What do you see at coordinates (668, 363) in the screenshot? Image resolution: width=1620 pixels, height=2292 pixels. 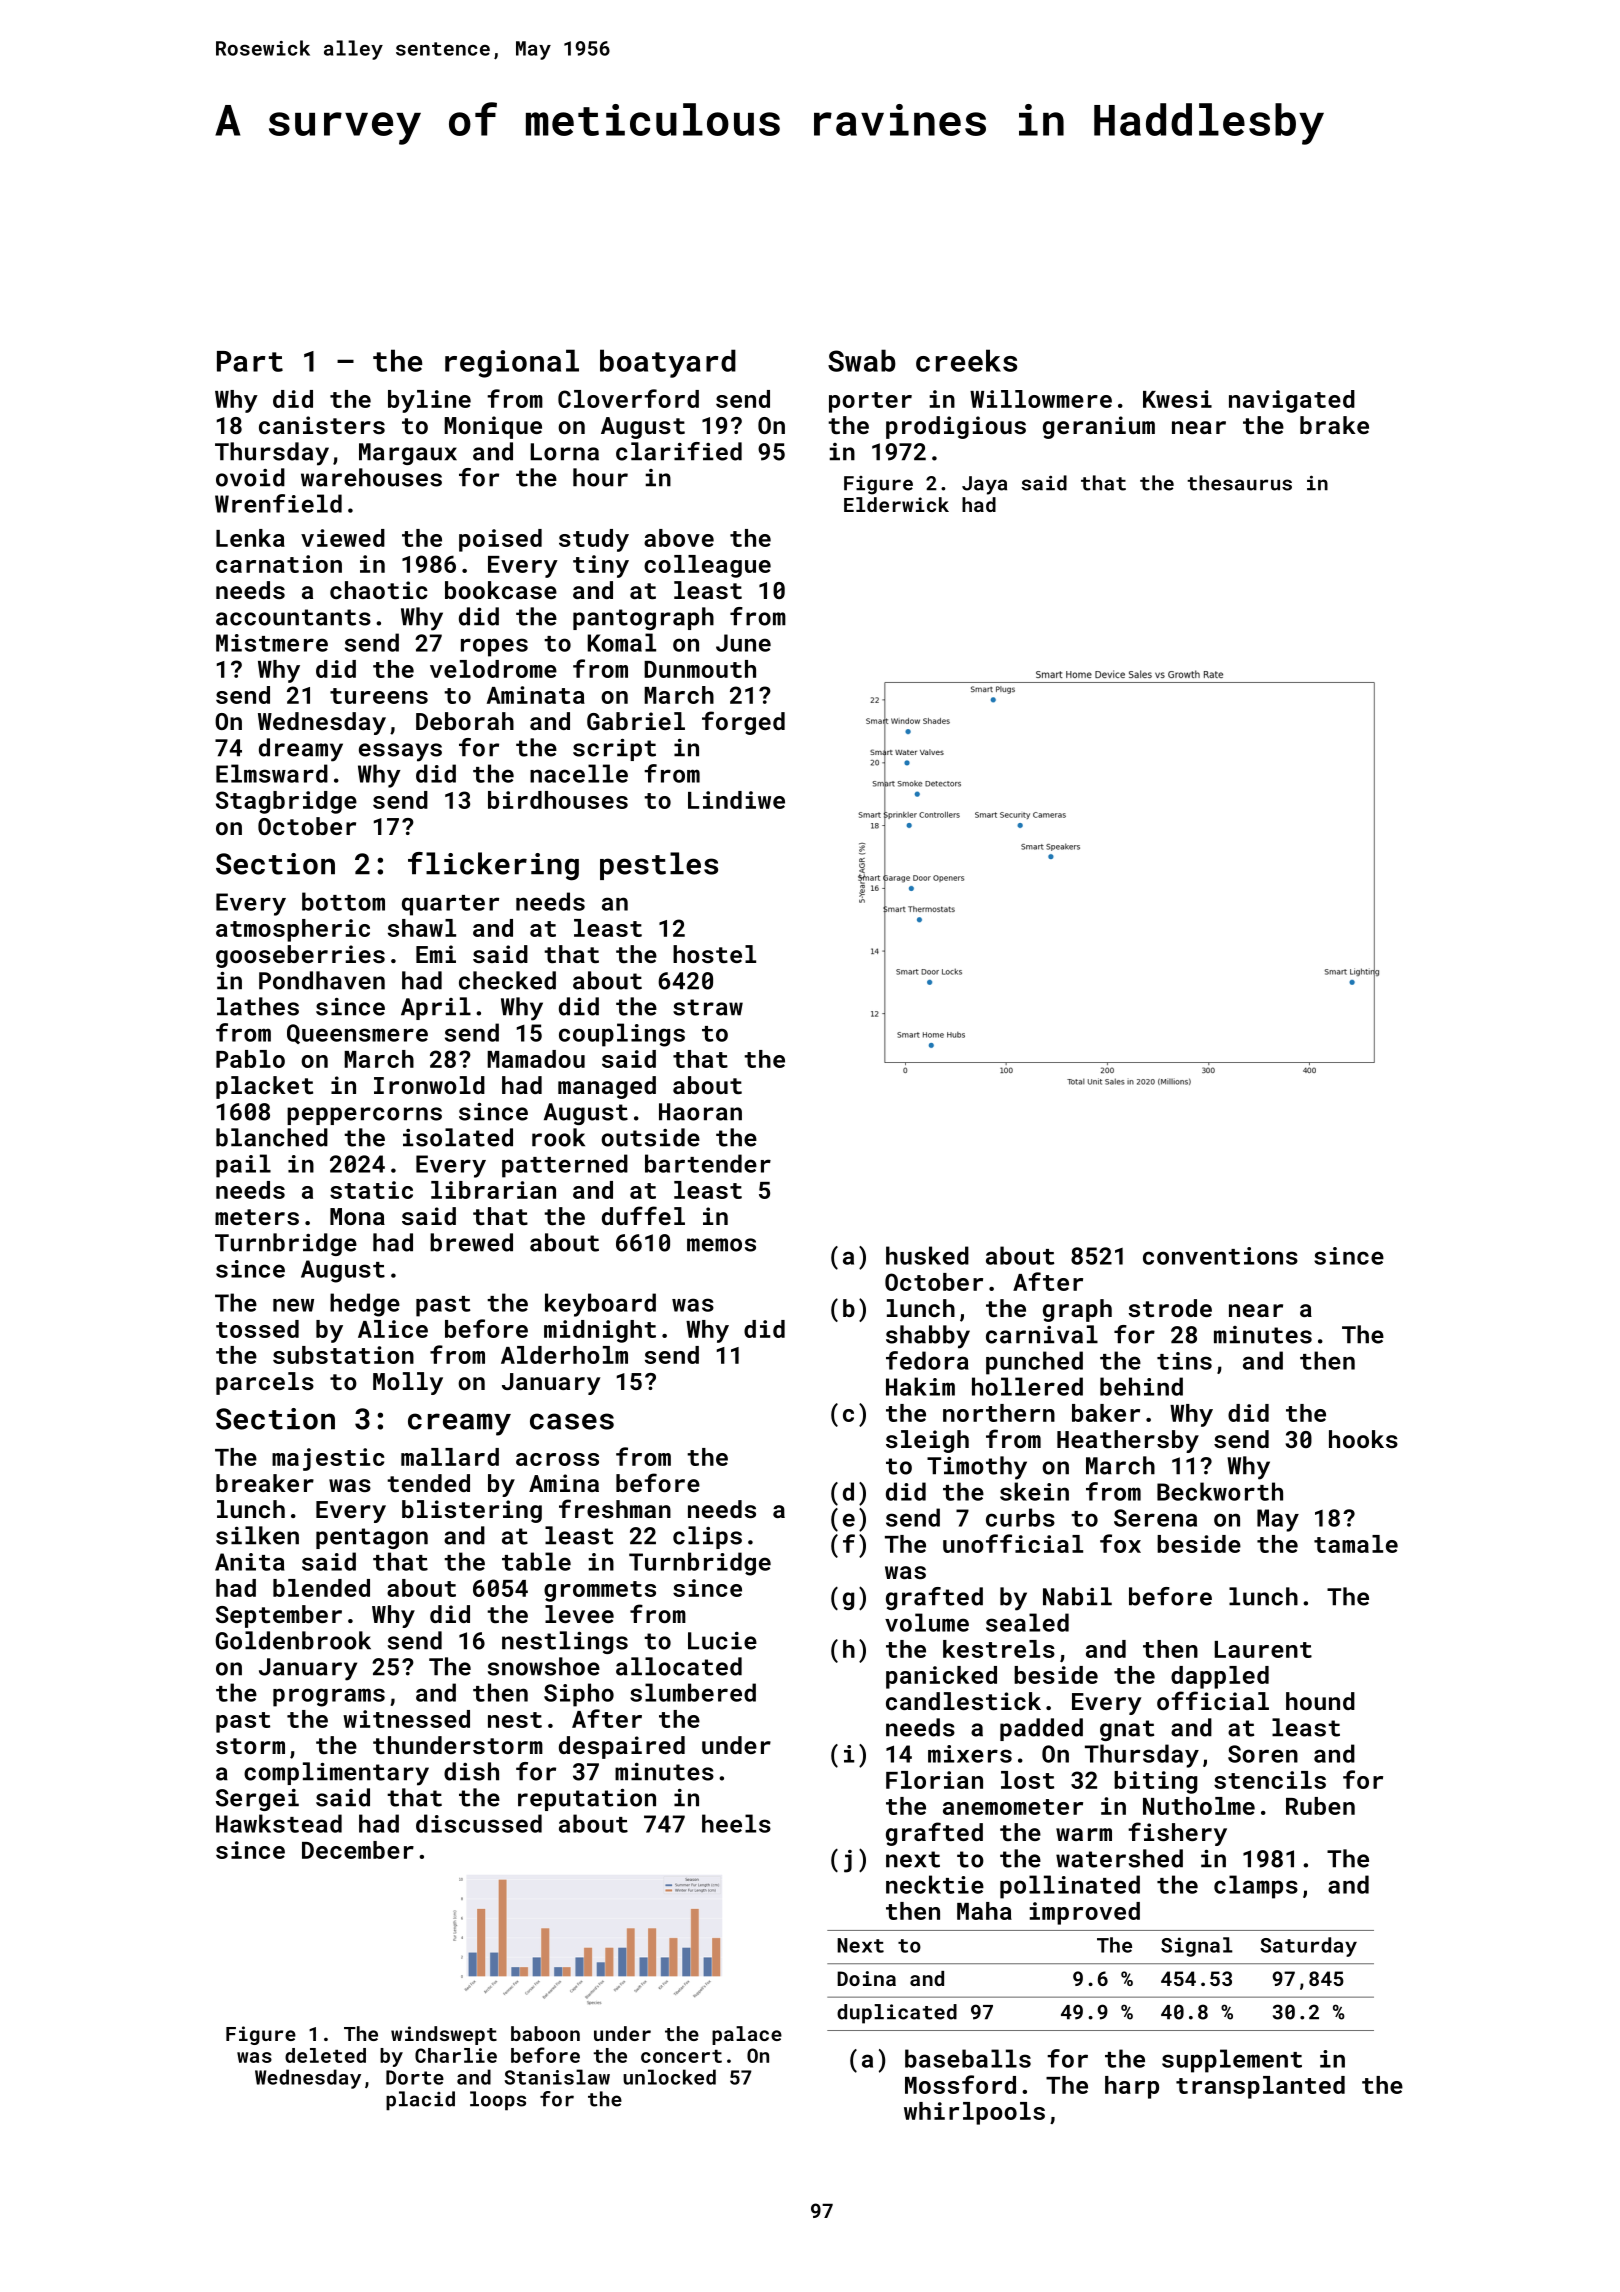 I see `boatyard` at bounding box center [668, 363].
